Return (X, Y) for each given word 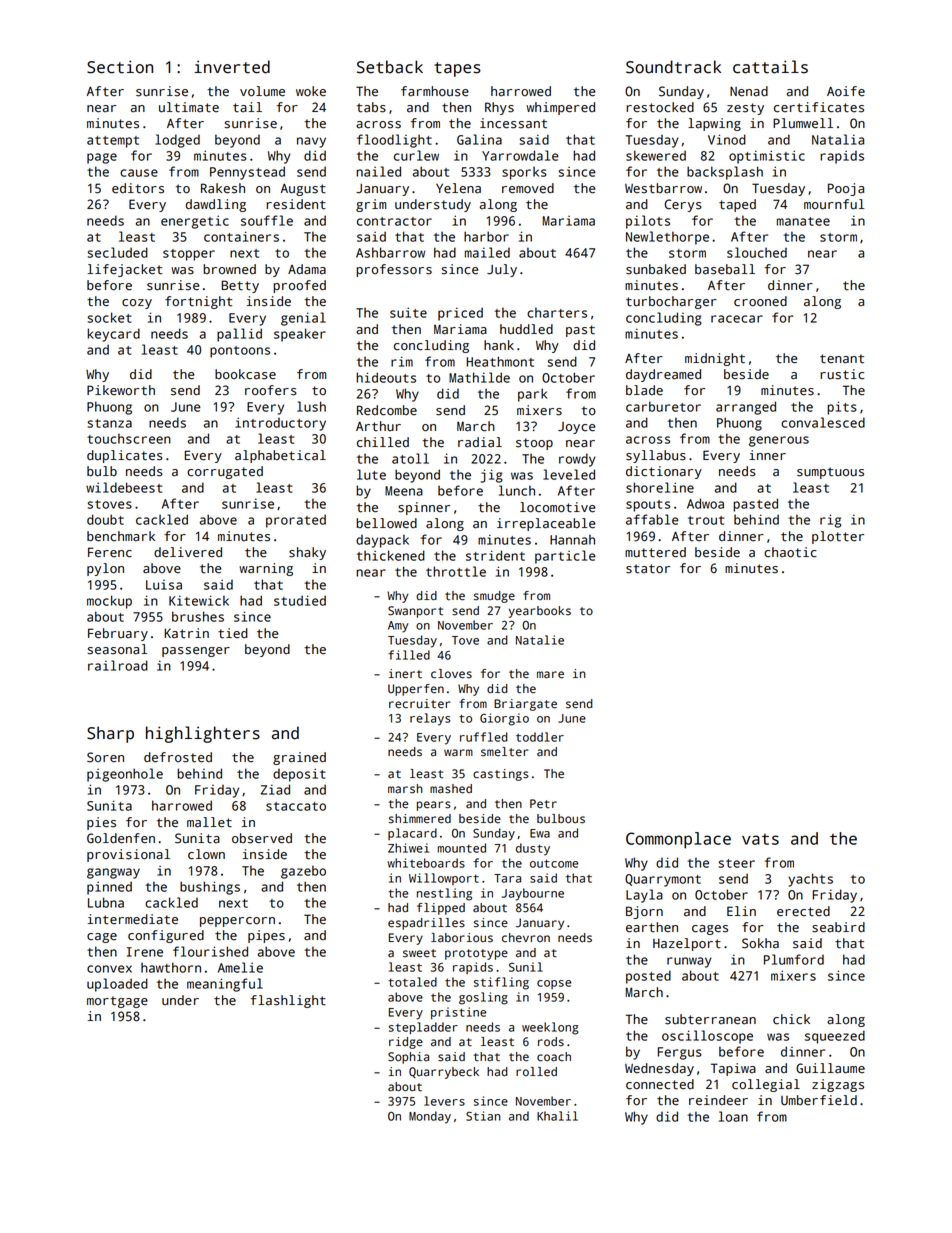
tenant (842, 359)
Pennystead (247, 173)
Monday (430, 1117)
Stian (483, 1116)
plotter (838, 537)
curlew (416, 155)
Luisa (164, 585)
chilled (383, 442)
